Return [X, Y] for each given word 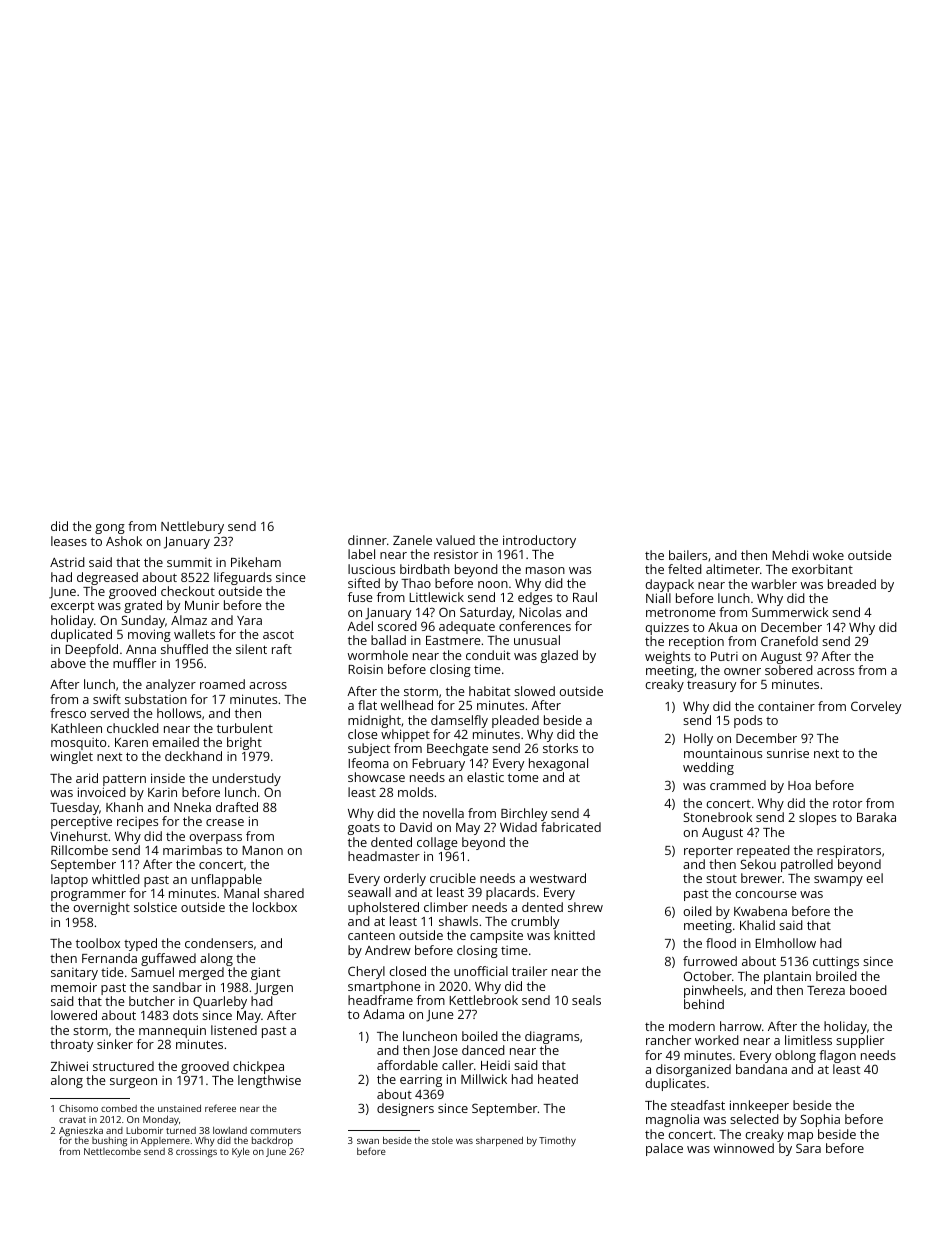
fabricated [571, 827]
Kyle [241, 1152]
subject [369, 749]
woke [828, 555]
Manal [241, 893]
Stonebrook [717, 817]
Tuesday [74, 808]
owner [742, 671]
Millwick [484, 1079]
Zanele [412, 540]
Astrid [67, 562]
